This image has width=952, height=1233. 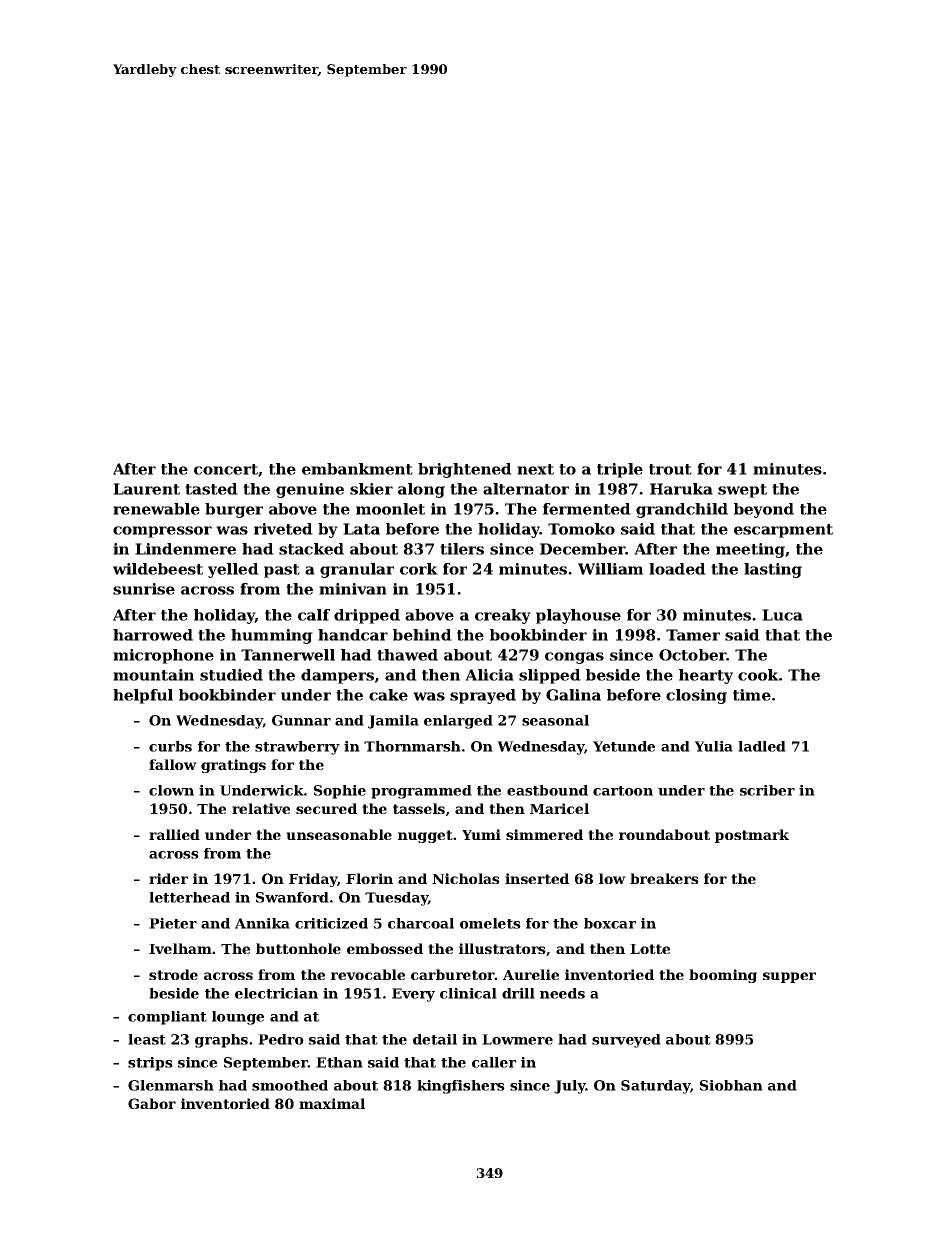 I want to click on postmark, so click(x=752, y=836).
